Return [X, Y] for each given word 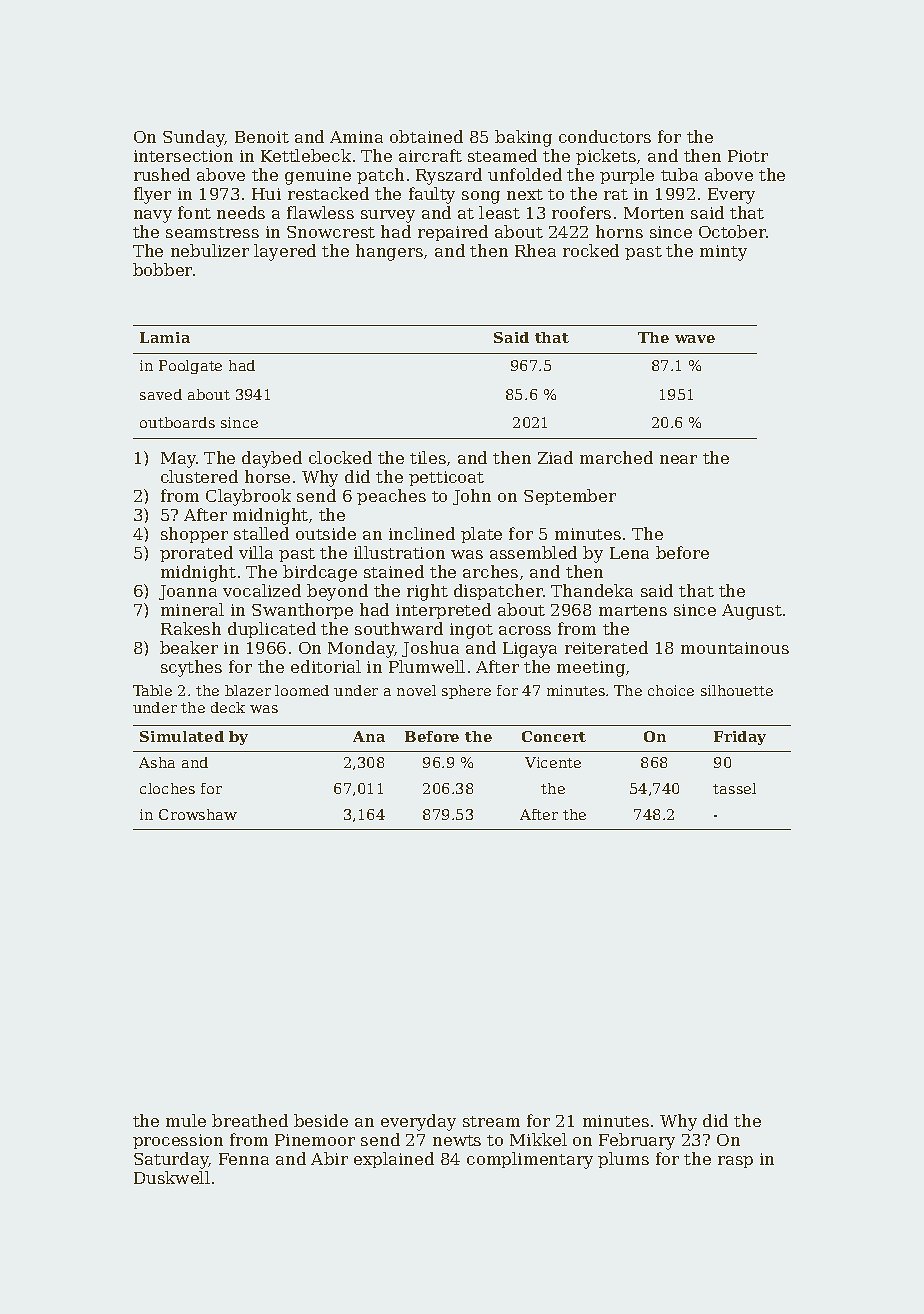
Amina [356, 137]
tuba [679, 174]
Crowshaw [198, 814]
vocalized [262, 590]
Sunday [194, 138]
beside [321, 1120]
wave [695, 339]
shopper [194, 535]
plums [623, 1160]
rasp [735, 1162]
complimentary [530, 1160]
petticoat [446, 478]
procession [178, 1141]
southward [399, 628]
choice [671, 690]
